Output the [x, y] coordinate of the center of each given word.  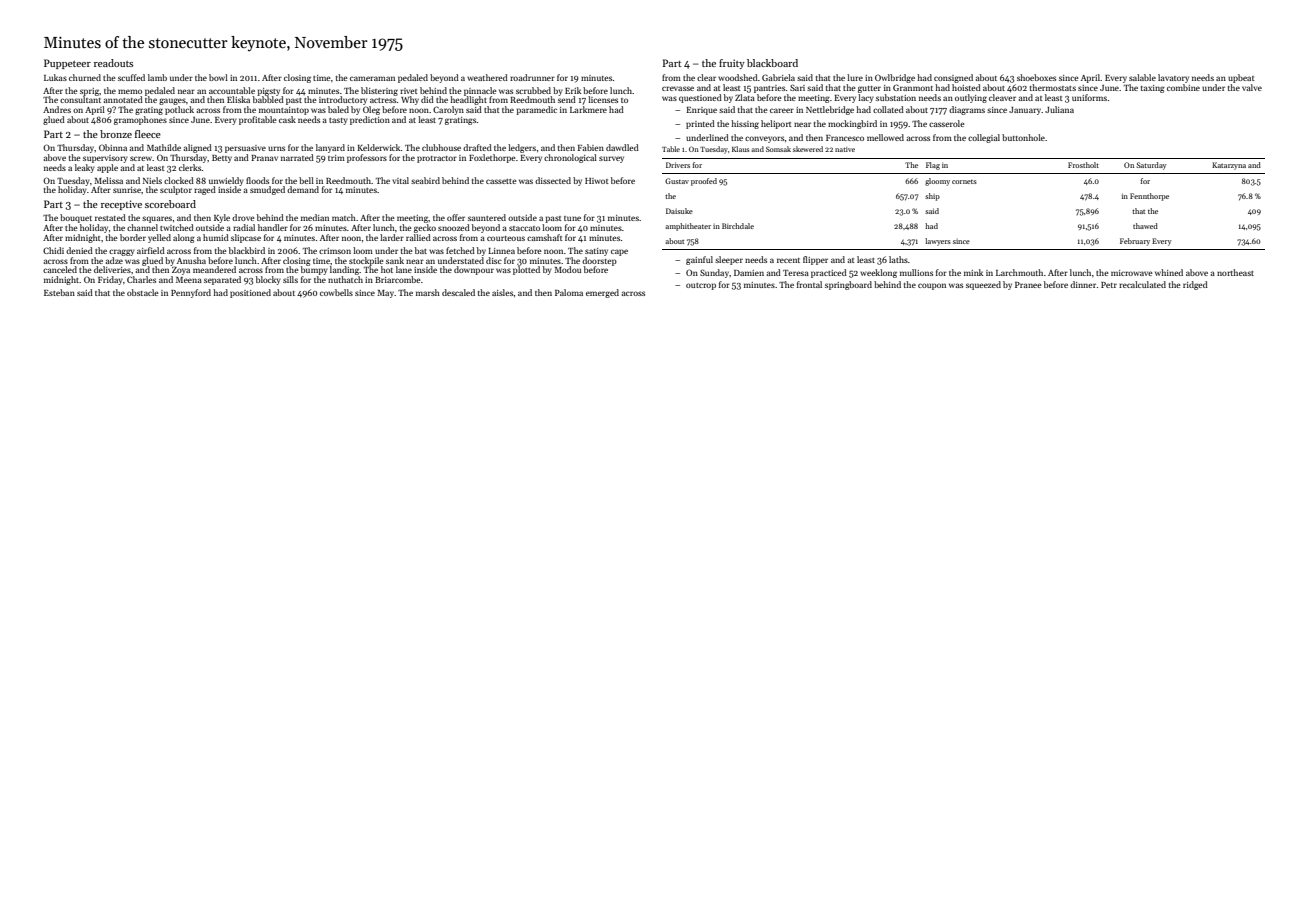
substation [896, 97]
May [385, 294]
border [133, 237]
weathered [487, 77]
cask [287, 119]
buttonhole [1023, 137]
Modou [567, 269]
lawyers [938, 242]
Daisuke [679, 211]
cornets [964, 181]
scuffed [131, 77]
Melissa [108, 180]
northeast [1235, 272]
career [782, 110]
